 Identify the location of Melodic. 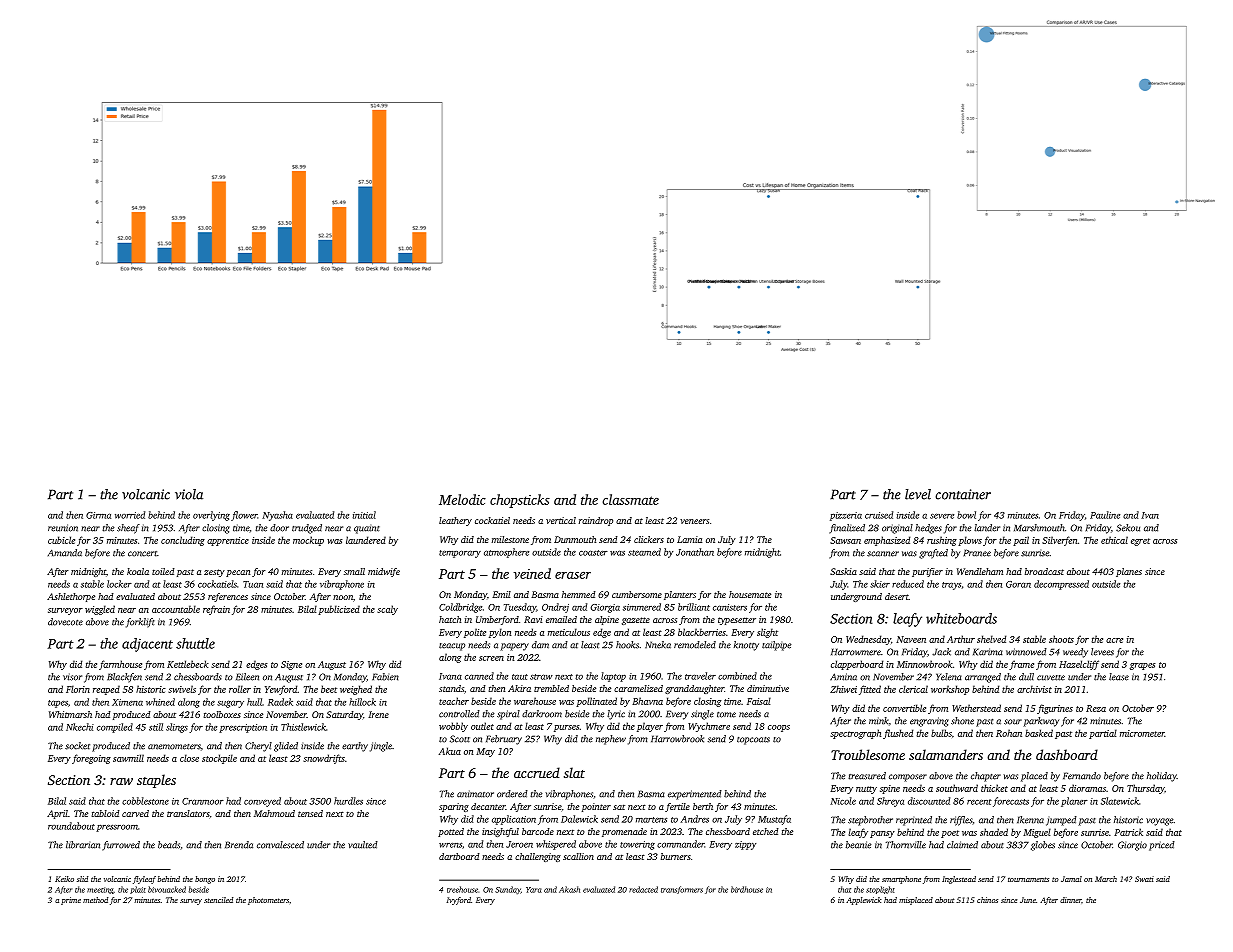
(462, 499).
